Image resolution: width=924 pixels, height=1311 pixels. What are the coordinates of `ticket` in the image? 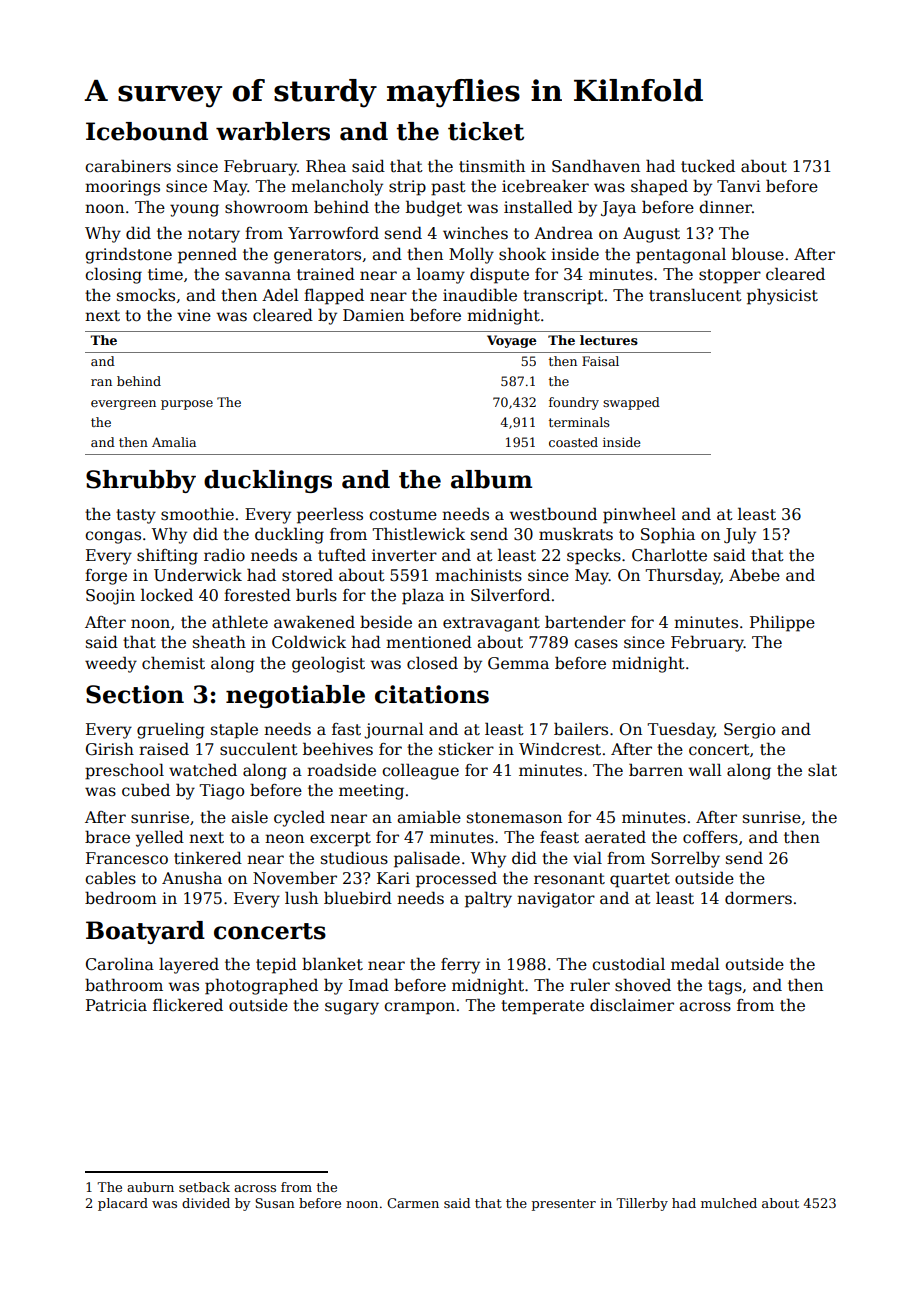 It's located at (486, 131).
